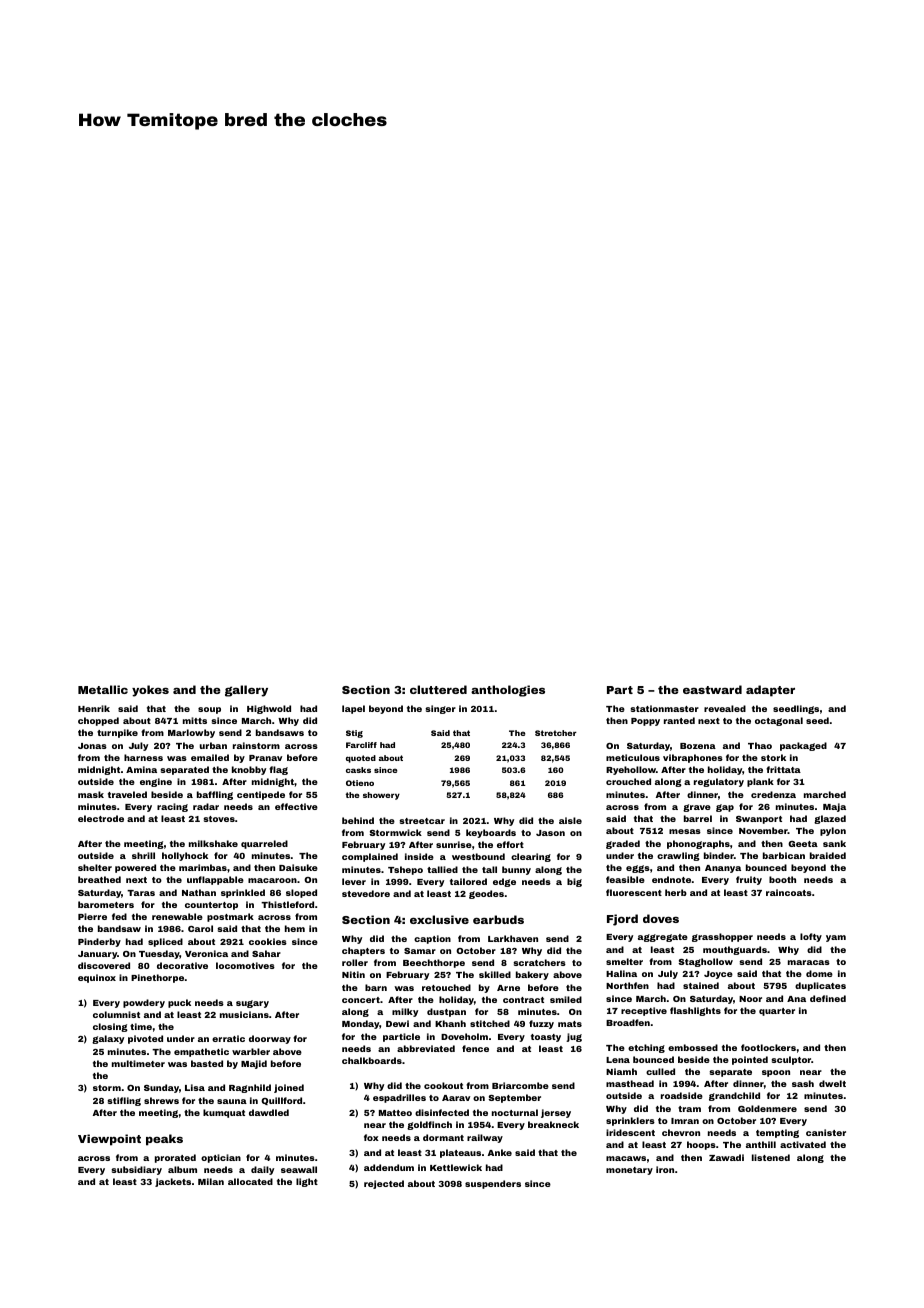  I want to click on jackets, so click(173, 1182).
